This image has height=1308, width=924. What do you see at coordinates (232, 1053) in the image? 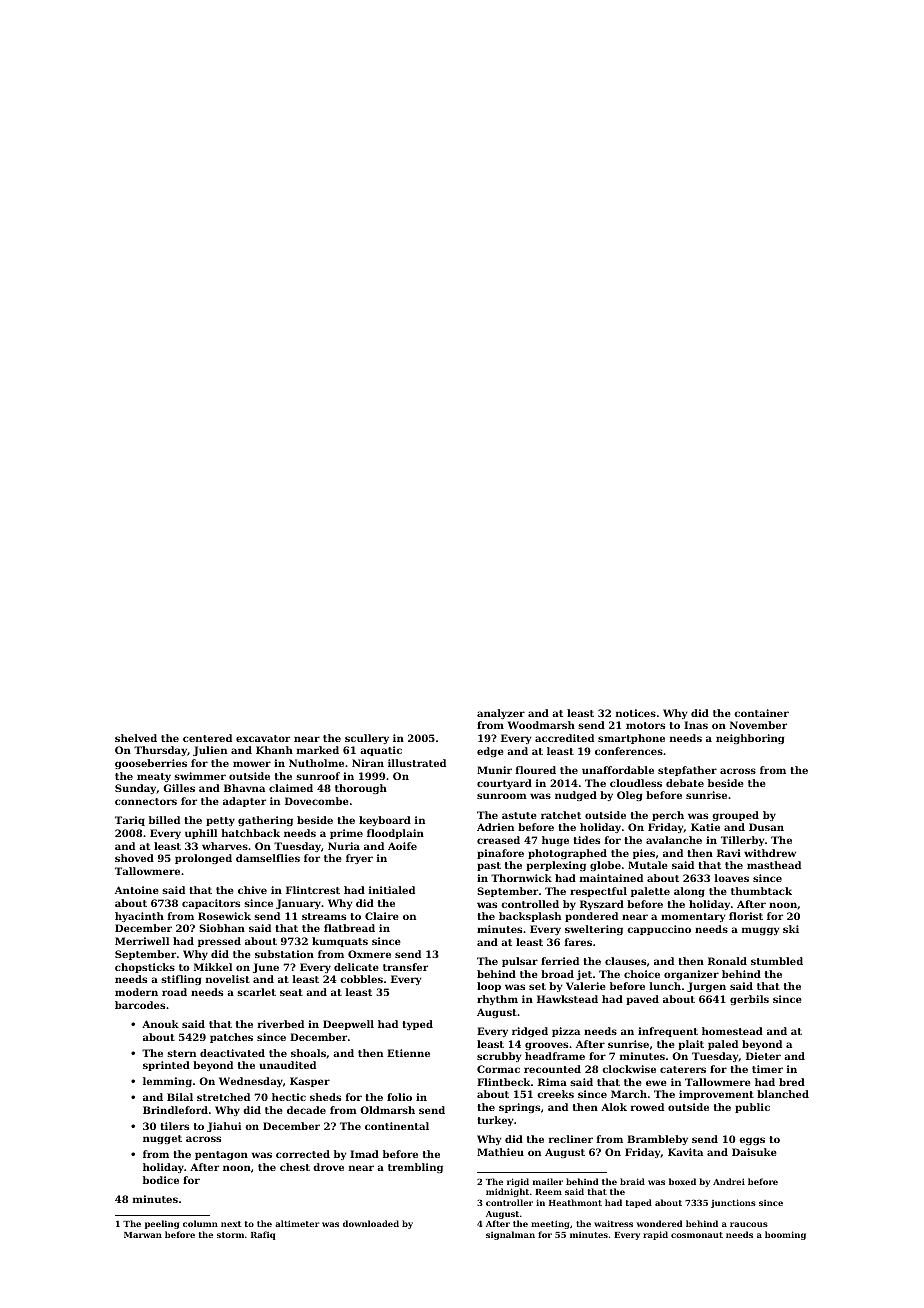
I see `deactivated` at bounding box center [232, 1053].
